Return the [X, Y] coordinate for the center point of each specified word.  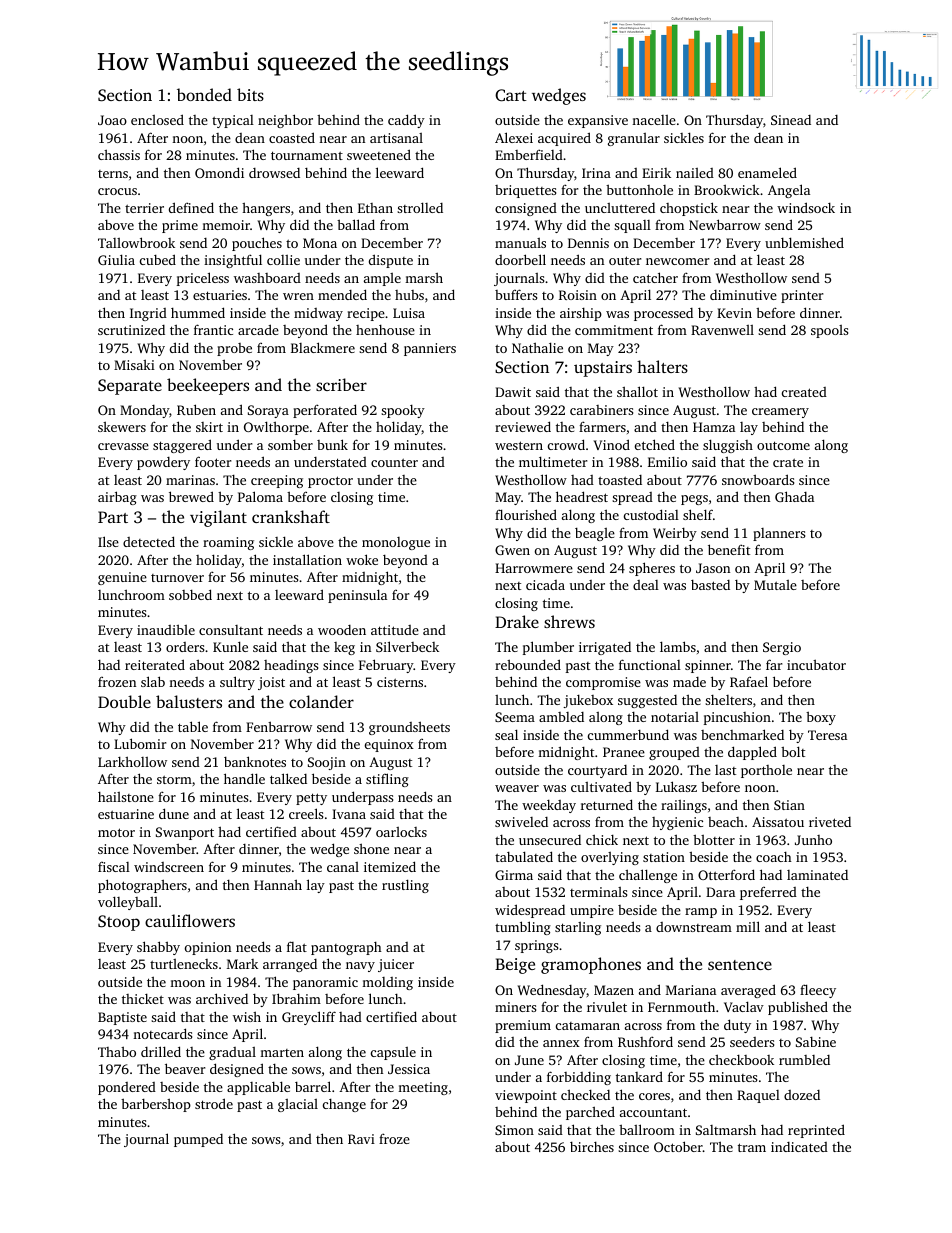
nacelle [654, 120]
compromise [603, 683]
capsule [393, 1053]
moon [187, 983]
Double [124, 701]
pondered [127, 1088]
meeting [423, 1088]
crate [788, 462]
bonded [204, 94]
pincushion [737, 718]
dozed [802, 1095]
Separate [130, 387]
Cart [511, 95]
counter [394, 462]
